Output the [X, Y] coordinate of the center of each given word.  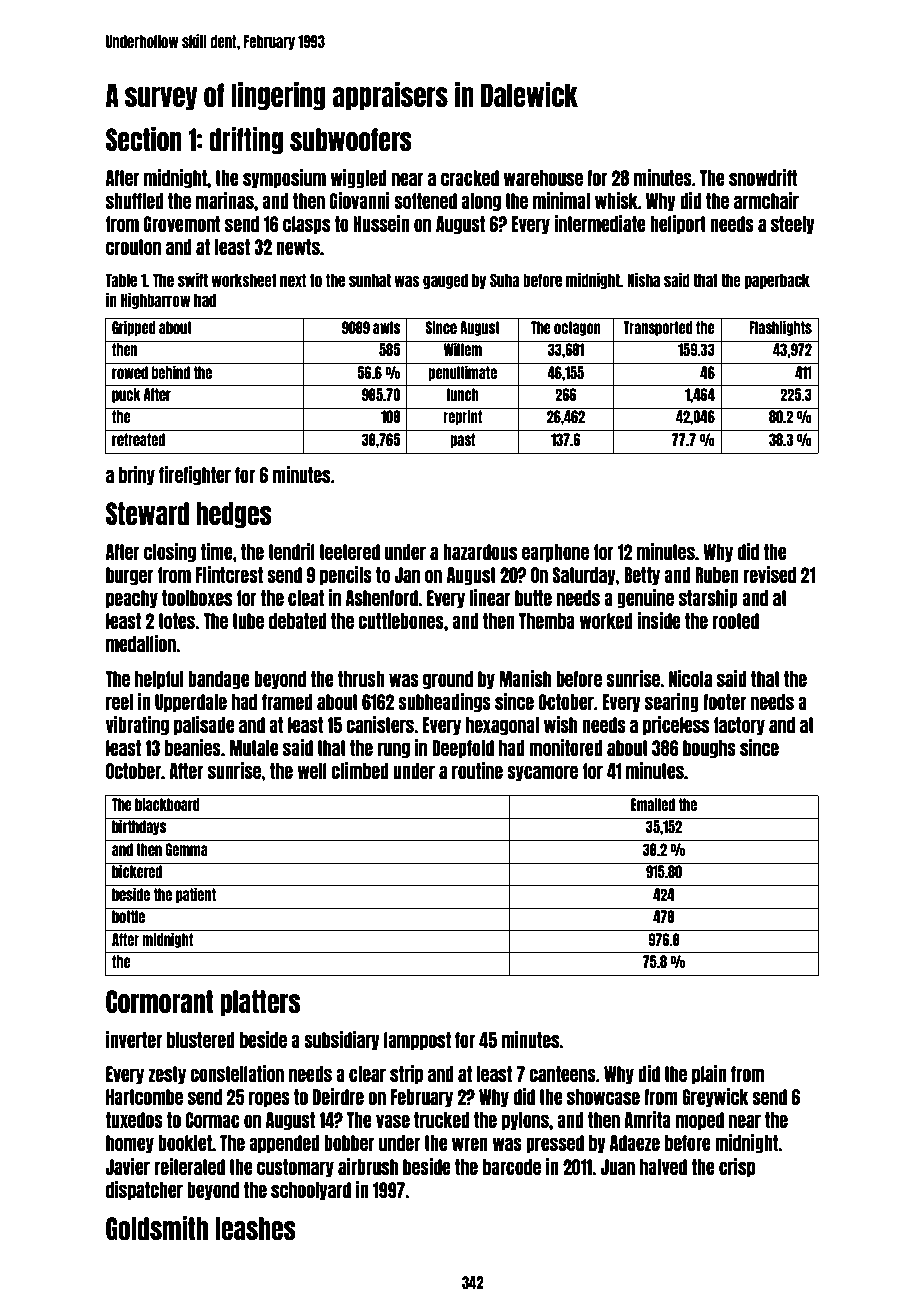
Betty [642, 576]
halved [663, 1167]
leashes [255, 1228]
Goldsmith [157, 1228]
